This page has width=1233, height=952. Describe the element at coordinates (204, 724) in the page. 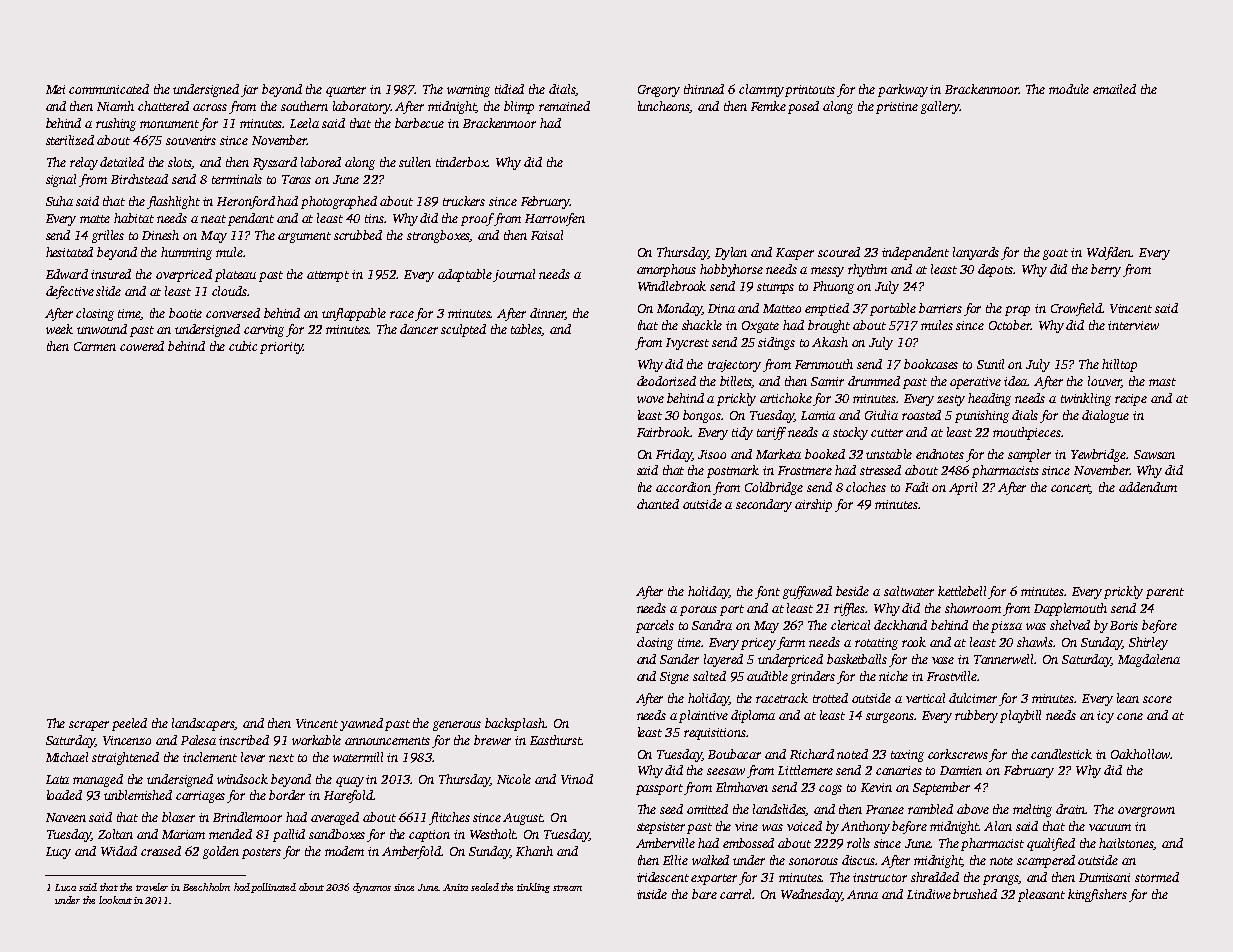

I see `landscapers` at that location.
